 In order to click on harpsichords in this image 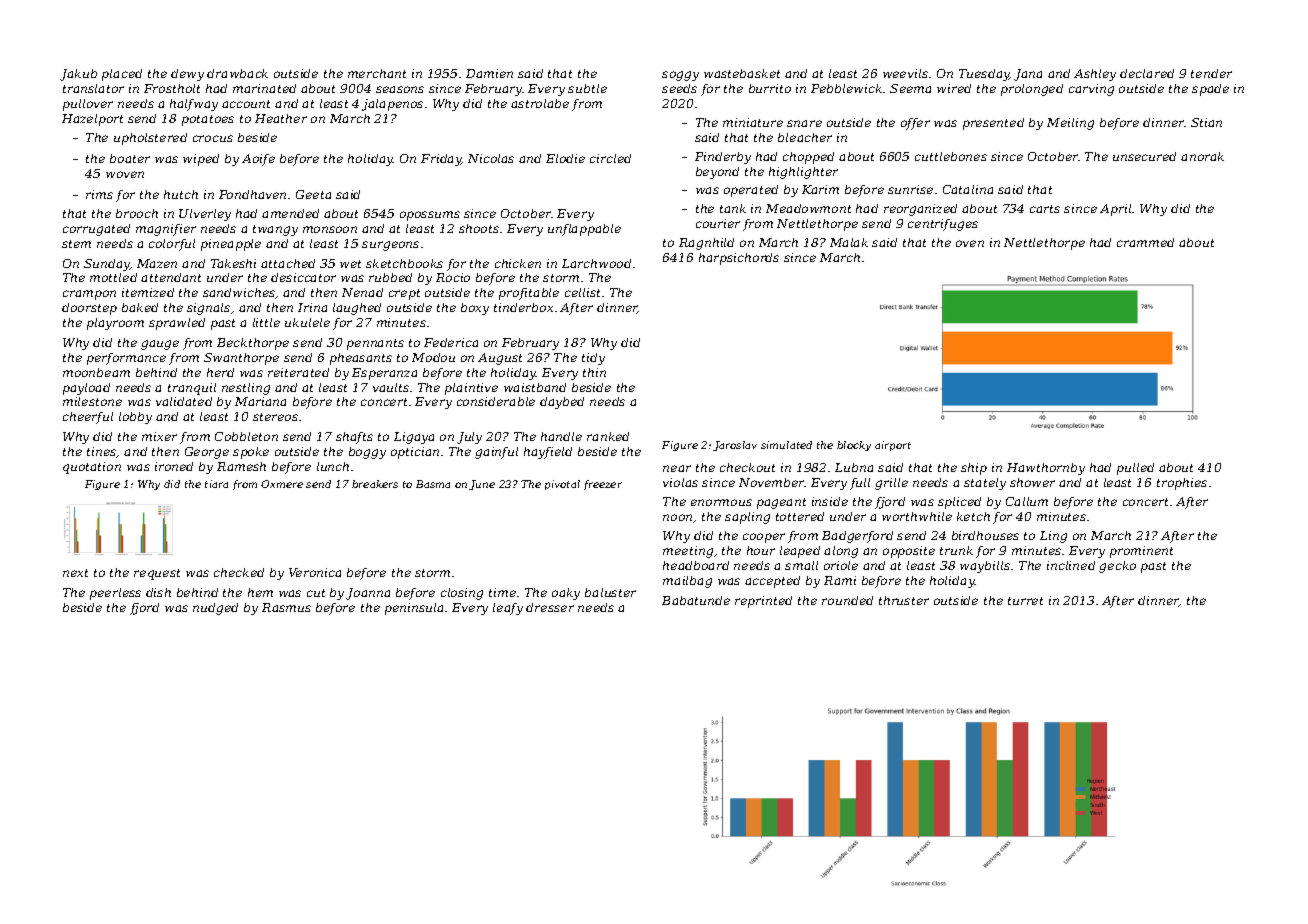, I will do `click(739, 259)`.
